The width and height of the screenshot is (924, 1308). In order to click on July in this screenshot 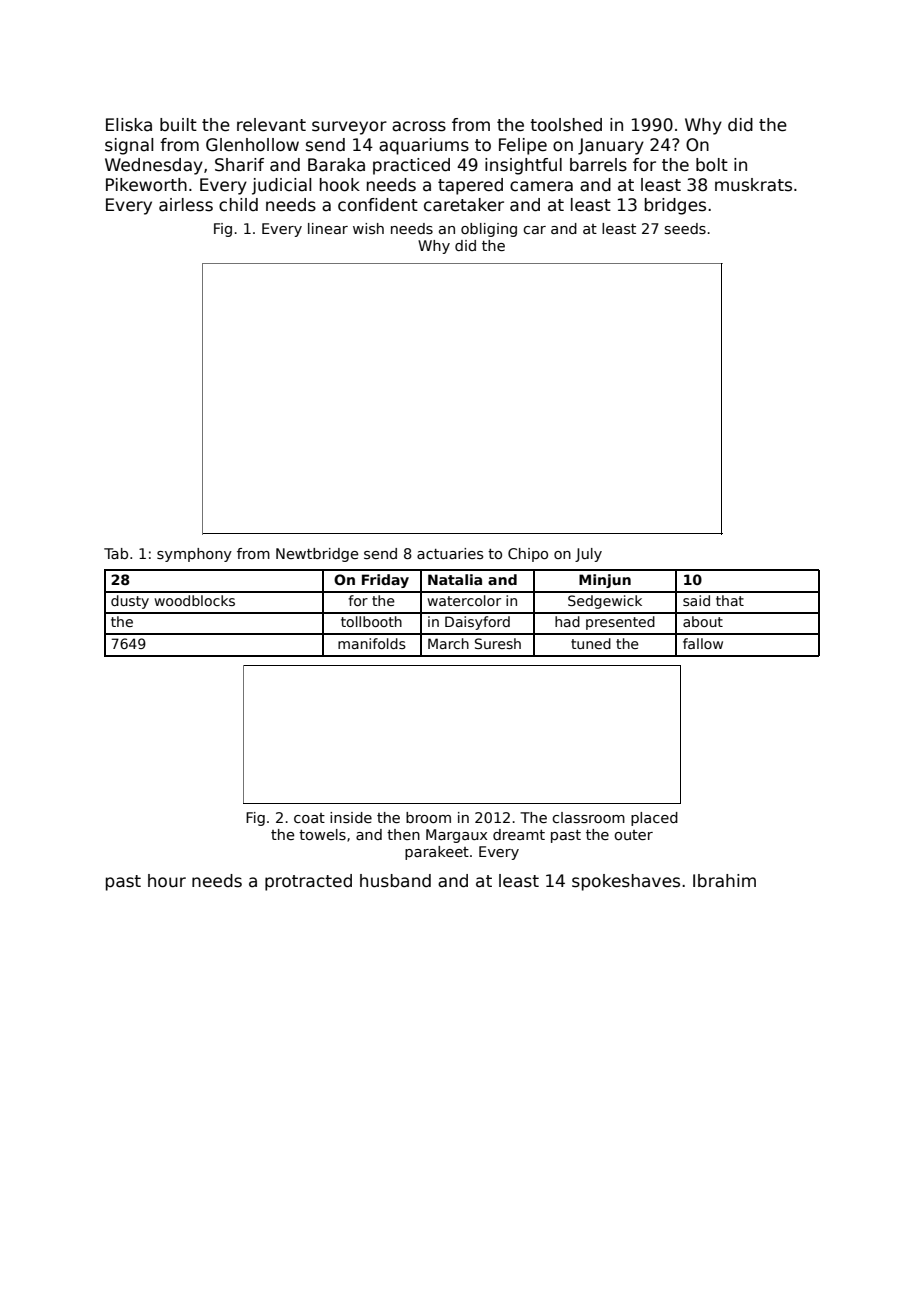, I will do `click(588, 555)`.
